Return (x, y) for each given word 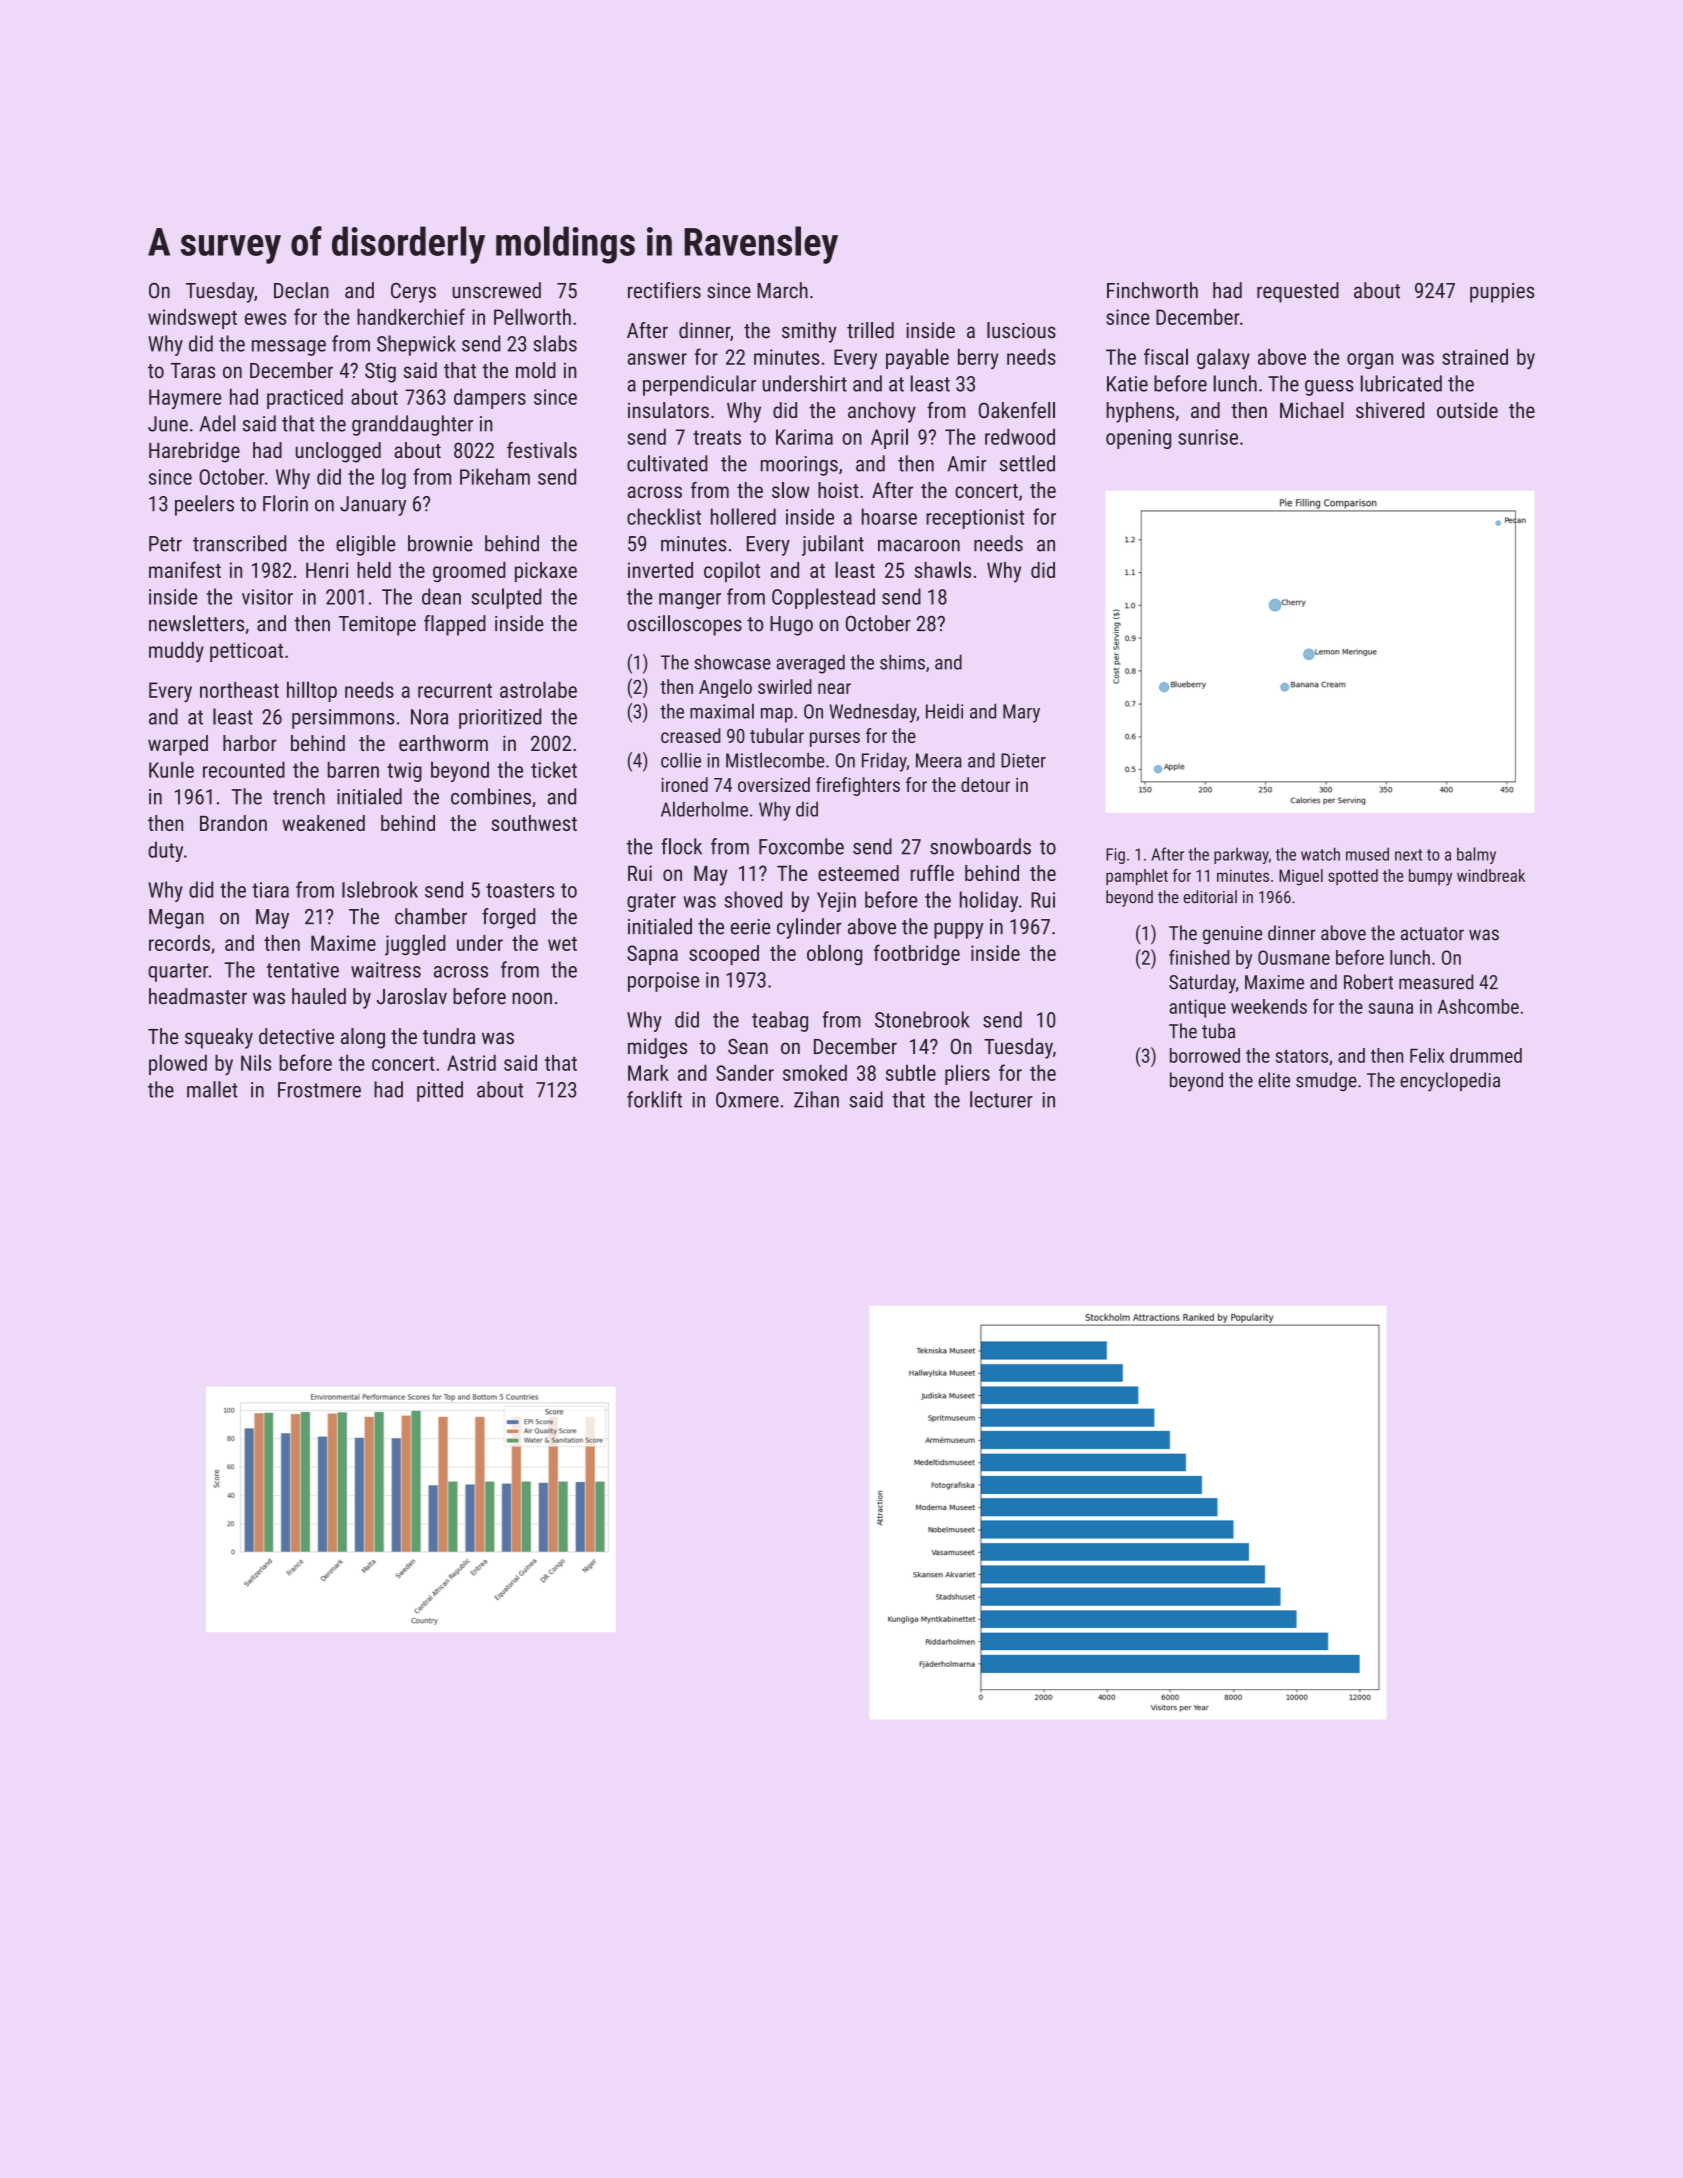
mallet (212, 1089)
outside (1467, 410)
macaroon (919, 546)
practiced (305, 398)
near (834, 688)
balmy (1476, 855)
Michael (1312, 410)
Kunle (171, 769)
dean (441, 596)
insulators (668, 410)
